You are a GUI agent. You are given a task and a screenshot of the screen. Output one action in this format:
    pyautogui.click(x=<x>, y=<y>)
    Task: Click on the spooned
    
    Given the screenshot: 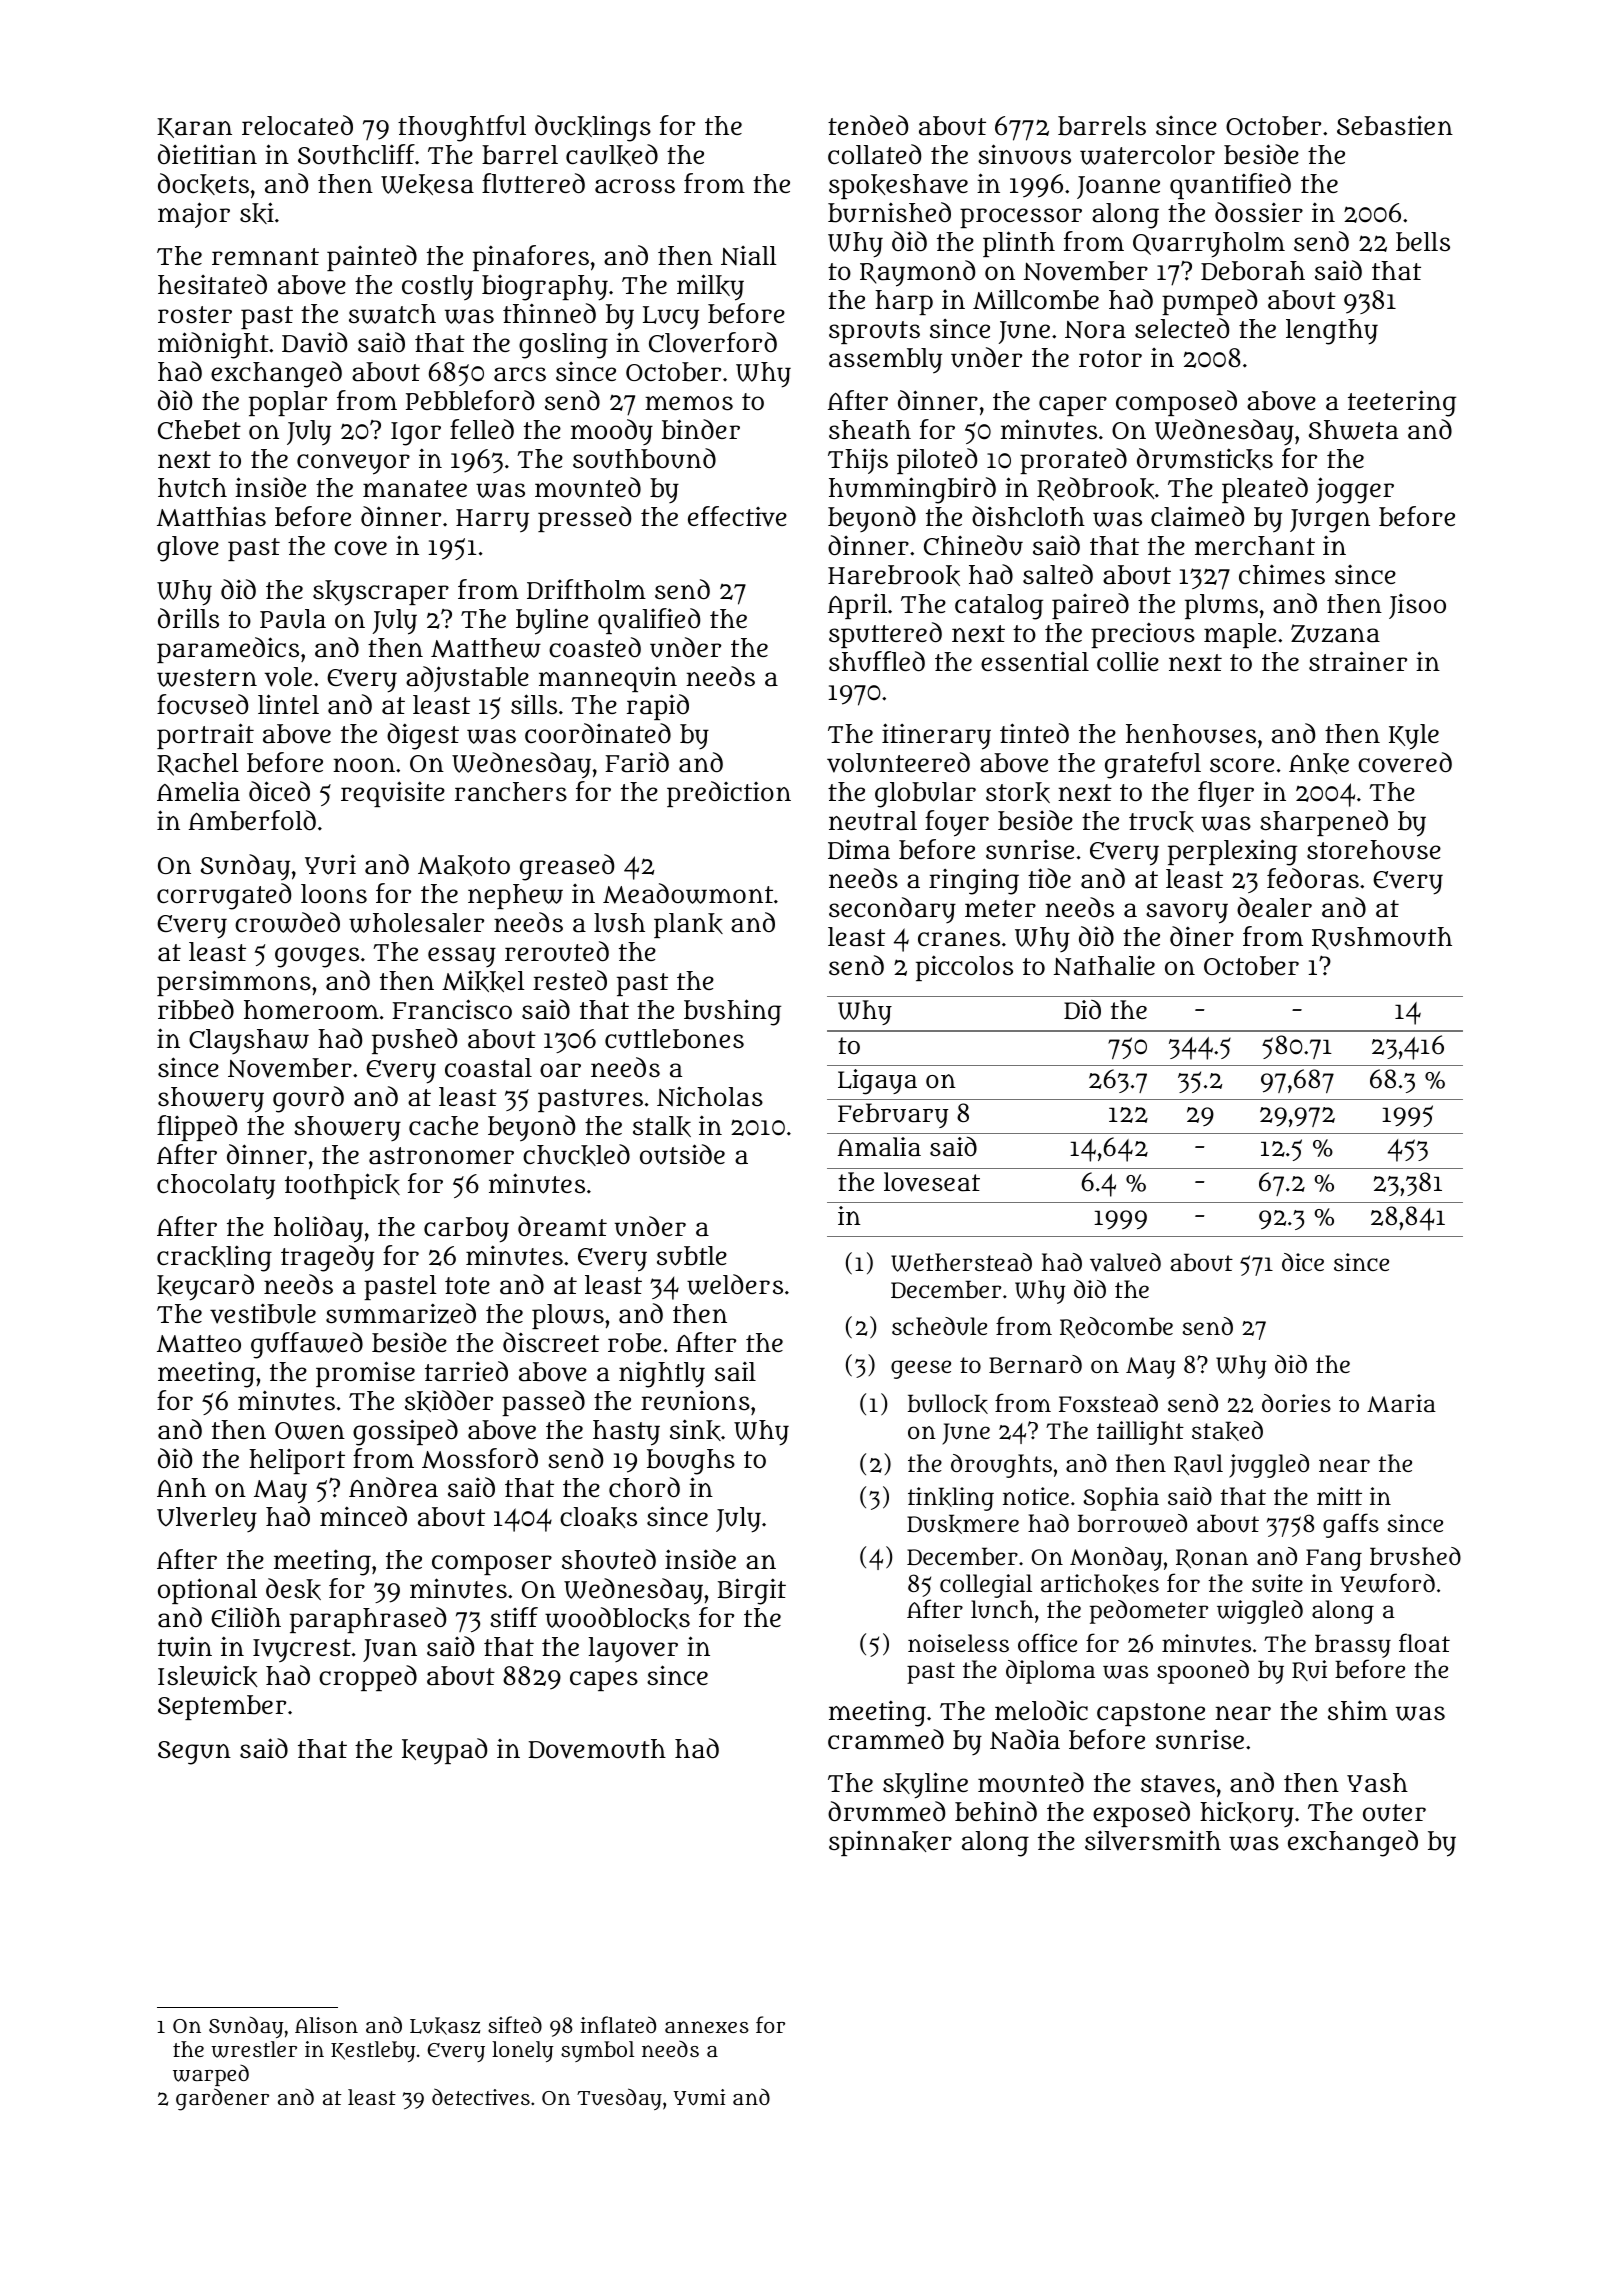 What is the action you would take?
    pyautogui.click(x=1203, y=1672)
